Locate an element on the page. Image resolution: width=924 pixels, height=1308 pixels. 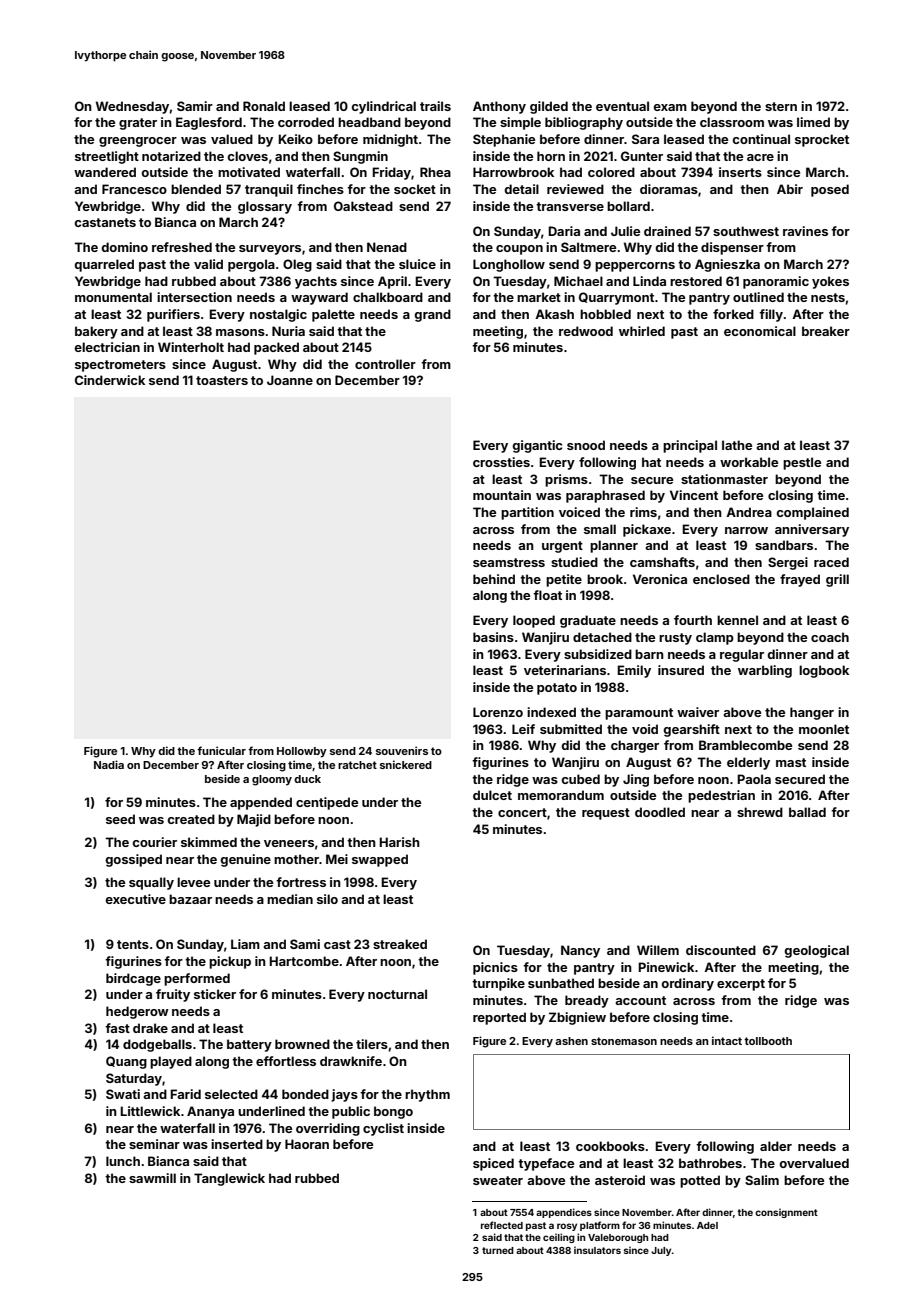
snood is located at coordinates (586, 445).
